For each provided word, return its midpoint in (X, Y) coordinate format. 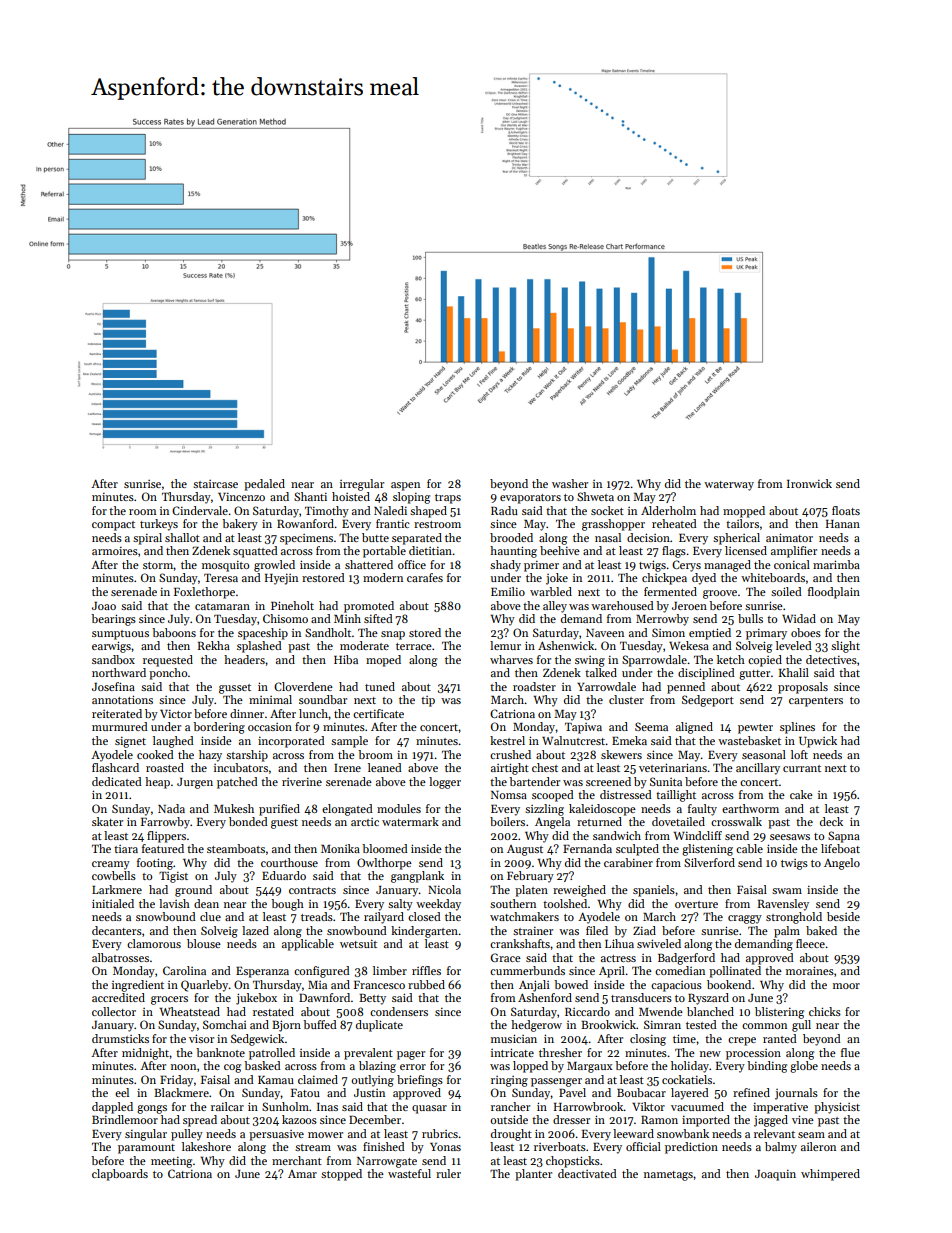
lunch (313, 713)
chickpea (664, 579)
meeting (171, 1162)
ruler (448, 1173)
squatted (255, 552)
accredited (118, 997)
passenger (556, 1082)
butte (375, 537)
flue (850, 1052)
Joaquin (775, 1175)
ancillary (758, 769)
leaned (385, 767)
